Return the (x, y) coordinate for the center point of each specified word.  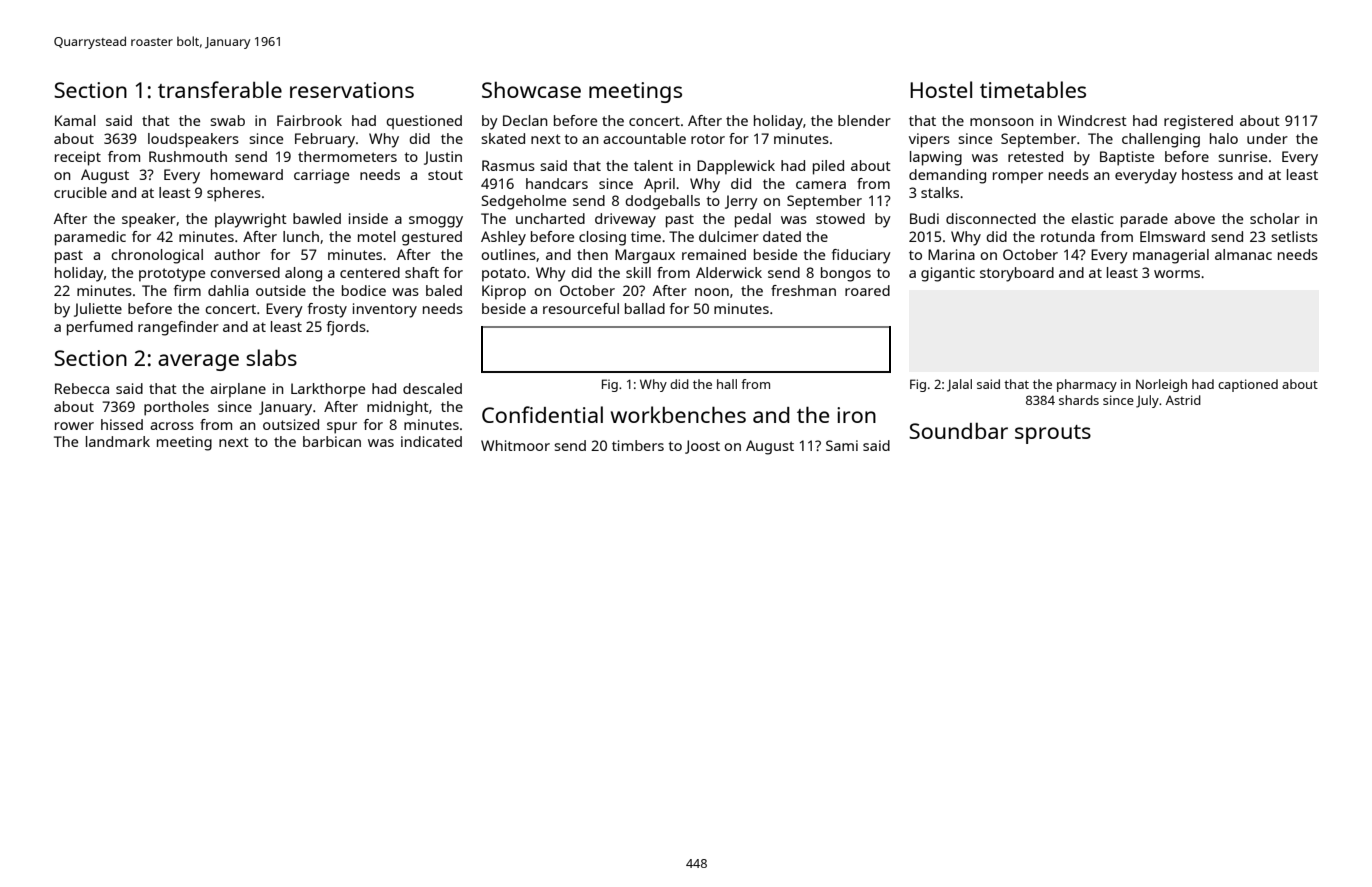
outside (281, 290)
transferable (220, 89)
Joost (702, 447)
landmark (118, 441)
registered (1198, 122)
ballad (645, 308)
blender (864, 120)
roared (867, 290)
